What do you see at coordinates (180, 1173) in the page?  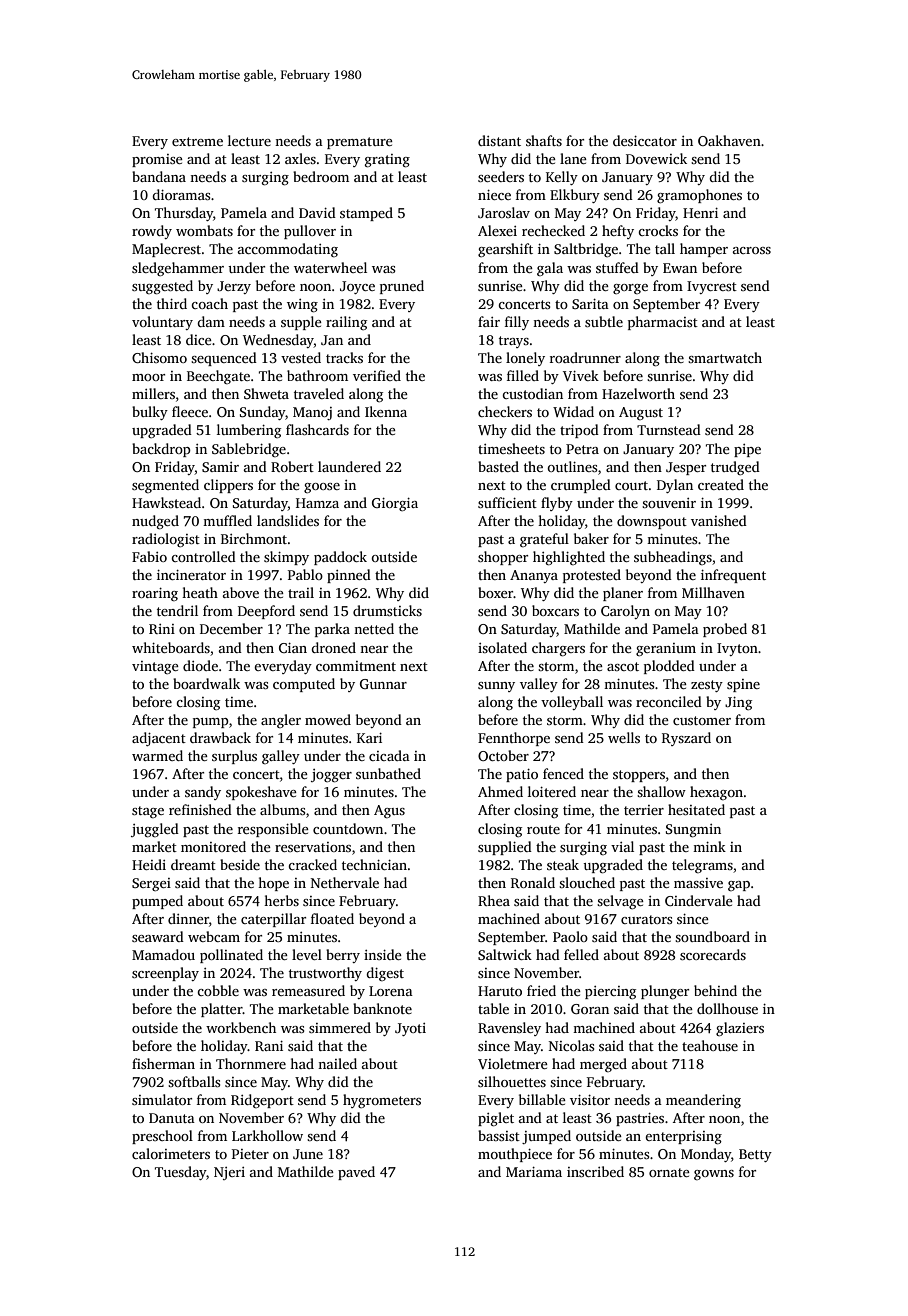 I see `Tuesday` at bounding box center [180, 1173].
